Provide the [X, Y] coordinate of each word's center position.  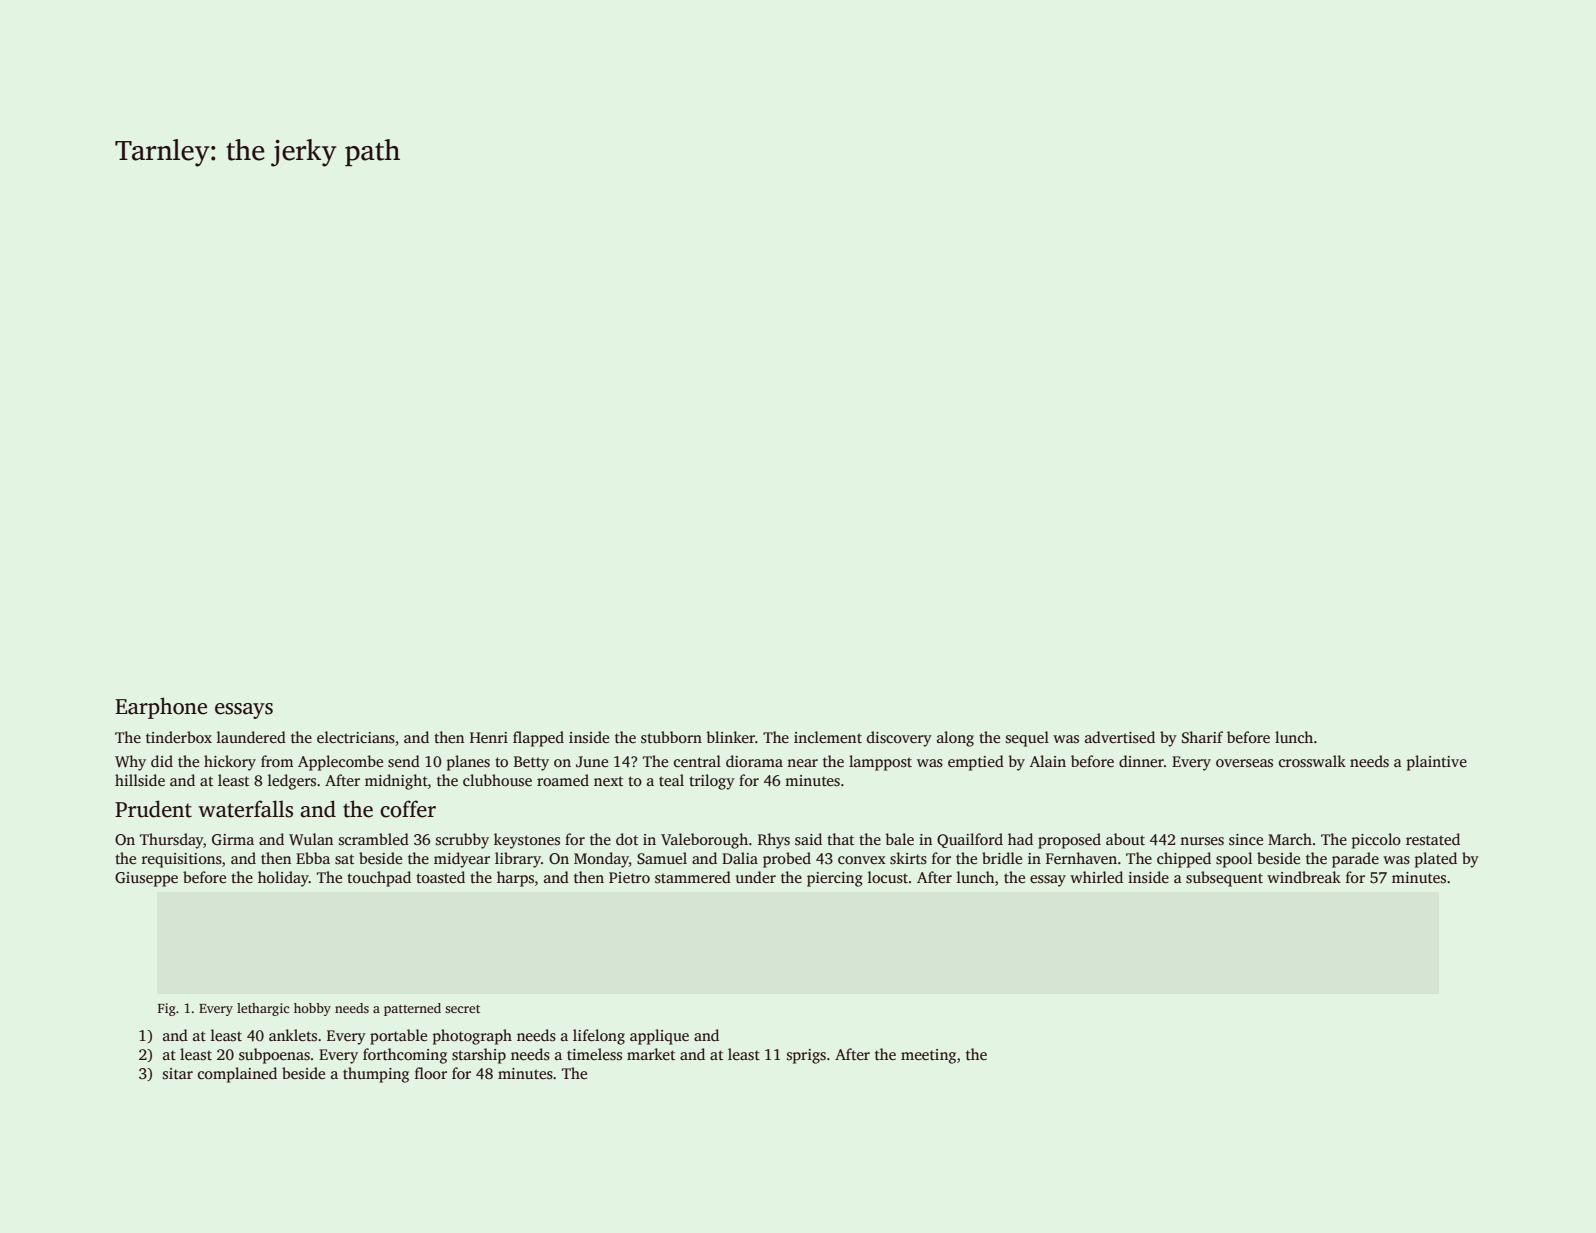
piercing [835, 879]
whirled [1096, 877]
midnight [396, 782]
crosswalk [1312, 761]
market [651, 1054]
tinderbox [179, 737]
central [697, 761]
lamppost [880, 763]
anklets [293, 1035]
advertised [1120, 737]
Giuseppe [146, 879]
